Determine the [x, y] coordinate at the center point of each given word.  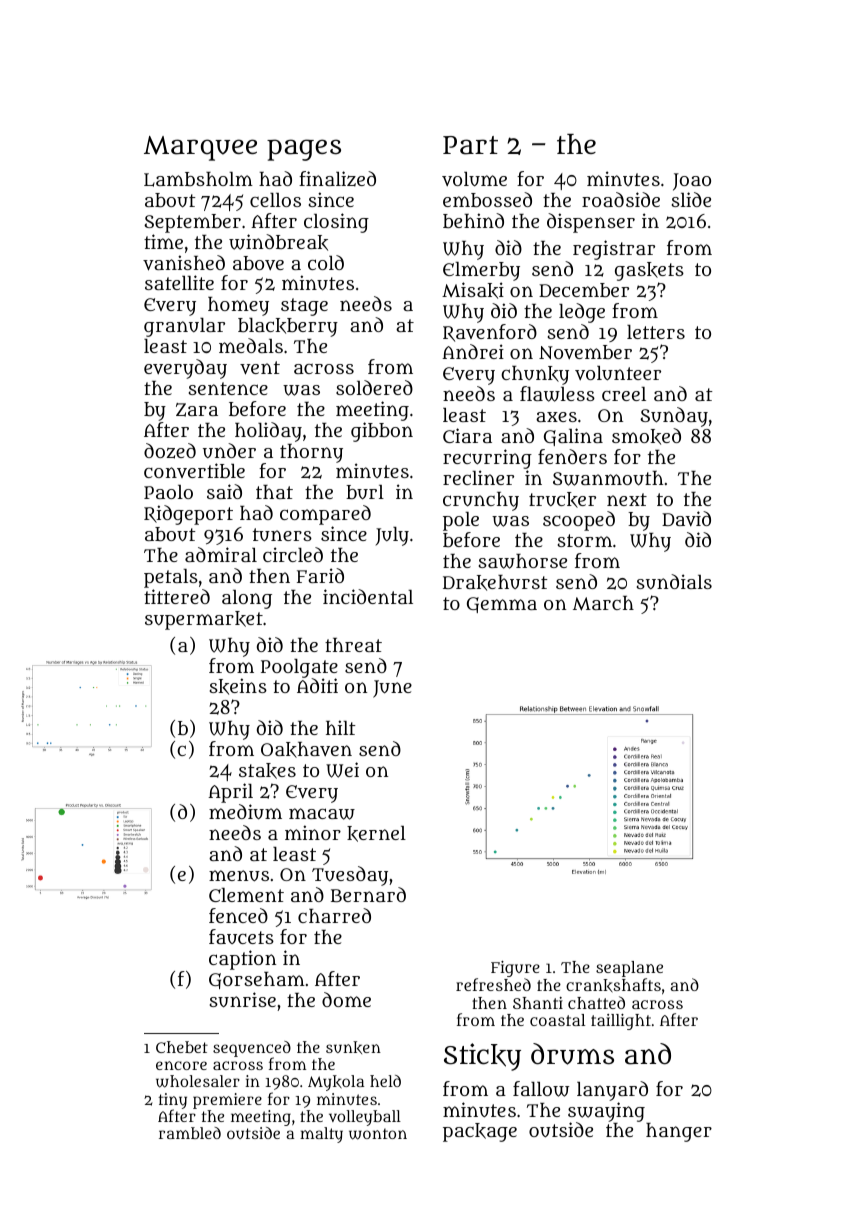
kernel [376, 834]
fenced [238, 915]
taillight [621, 1022]
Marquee [200, 148]
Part [470, 145]
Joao [692, 182]
